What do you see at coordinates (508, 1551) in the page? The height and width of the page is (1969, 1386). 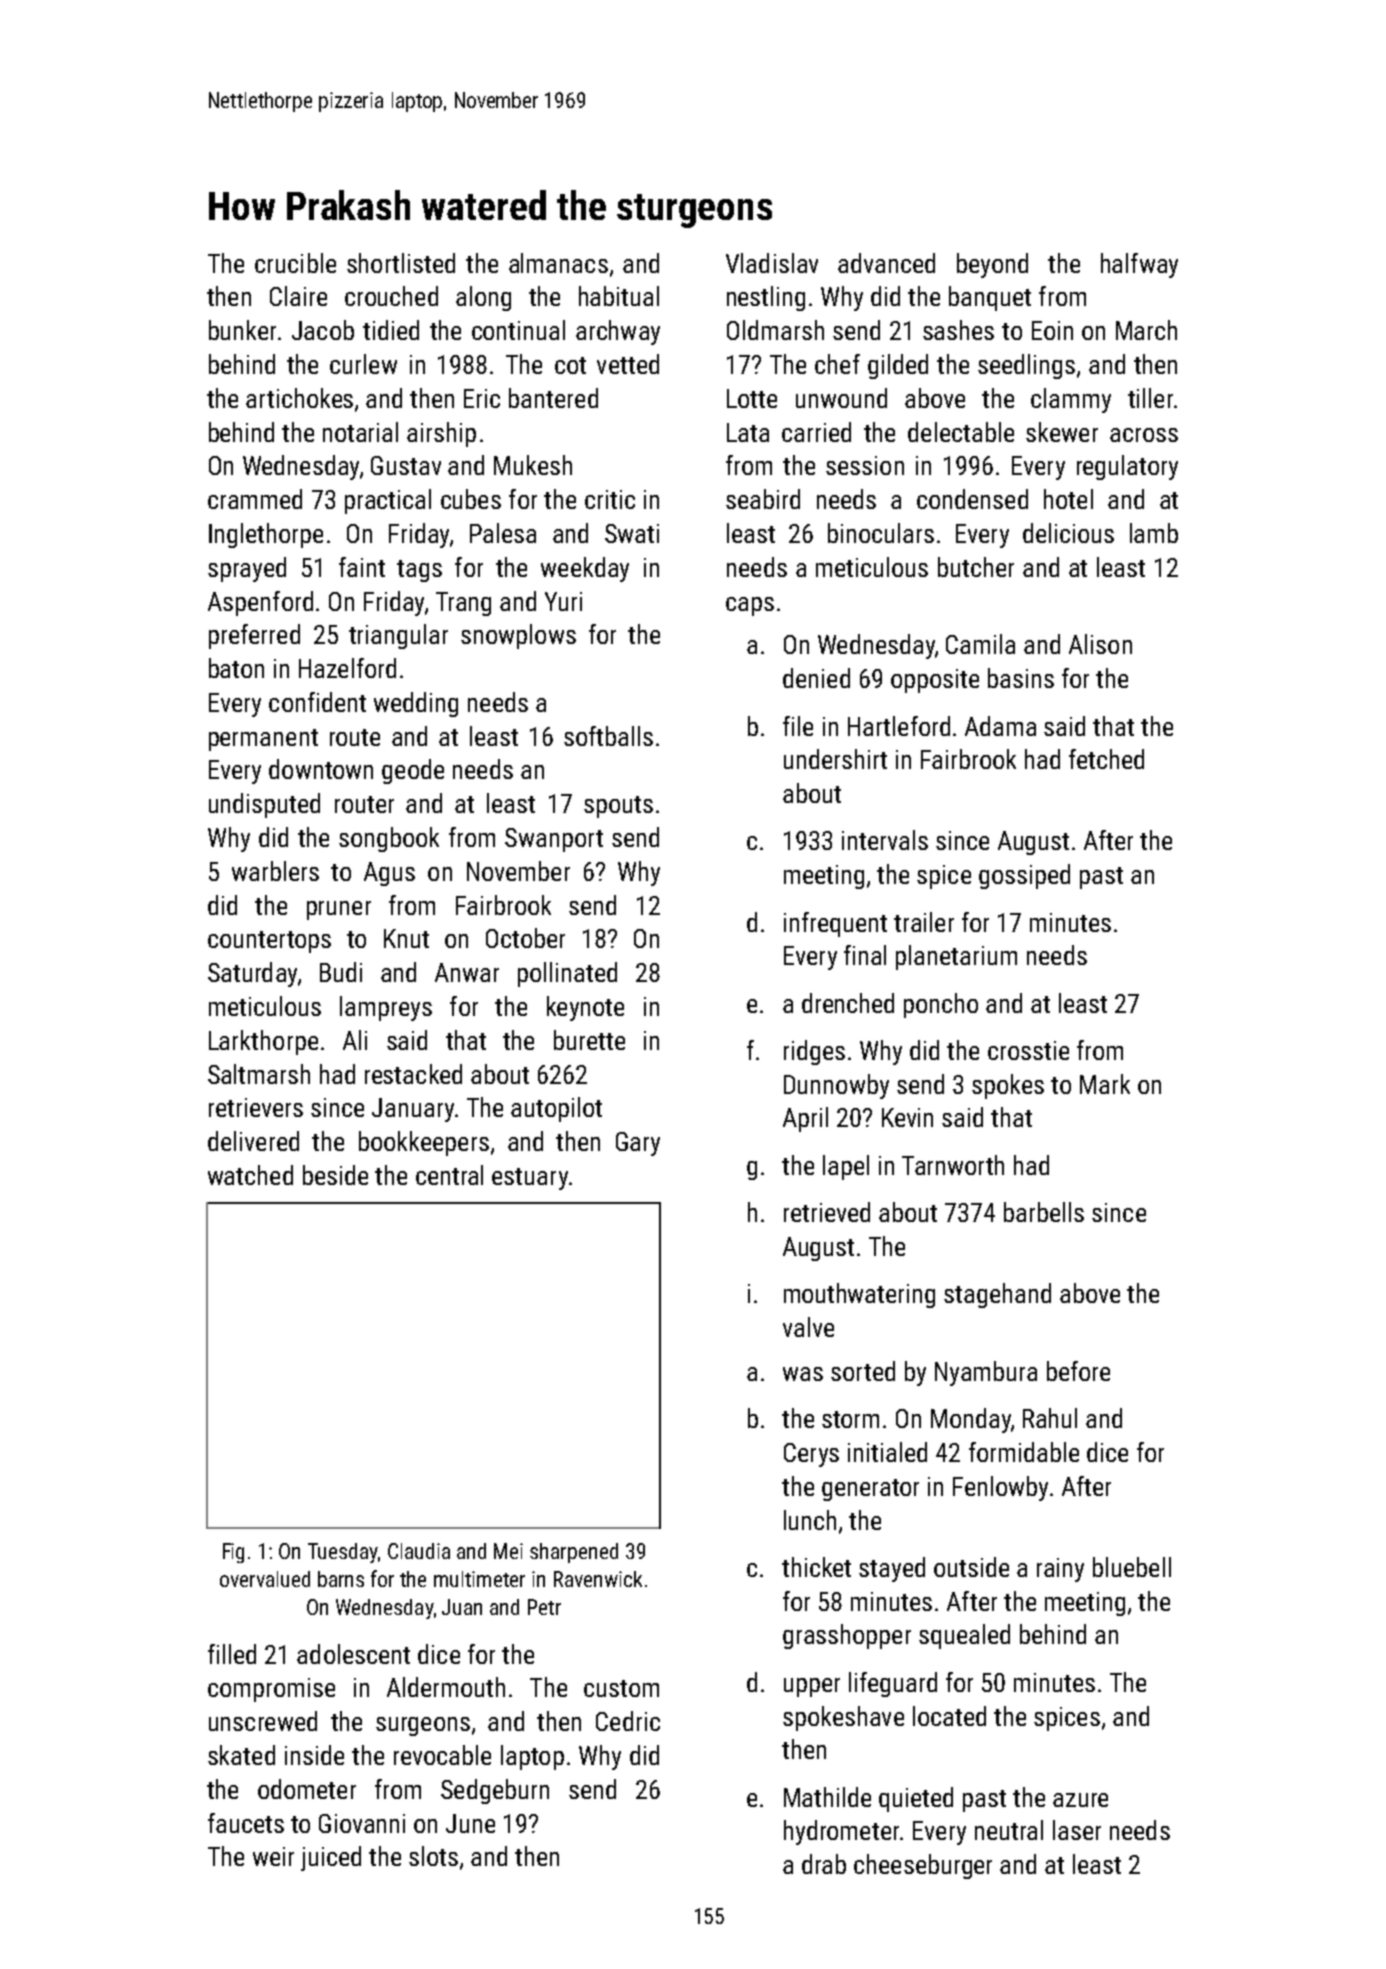 I see `Mei` at bounding box center [508, 1551].
